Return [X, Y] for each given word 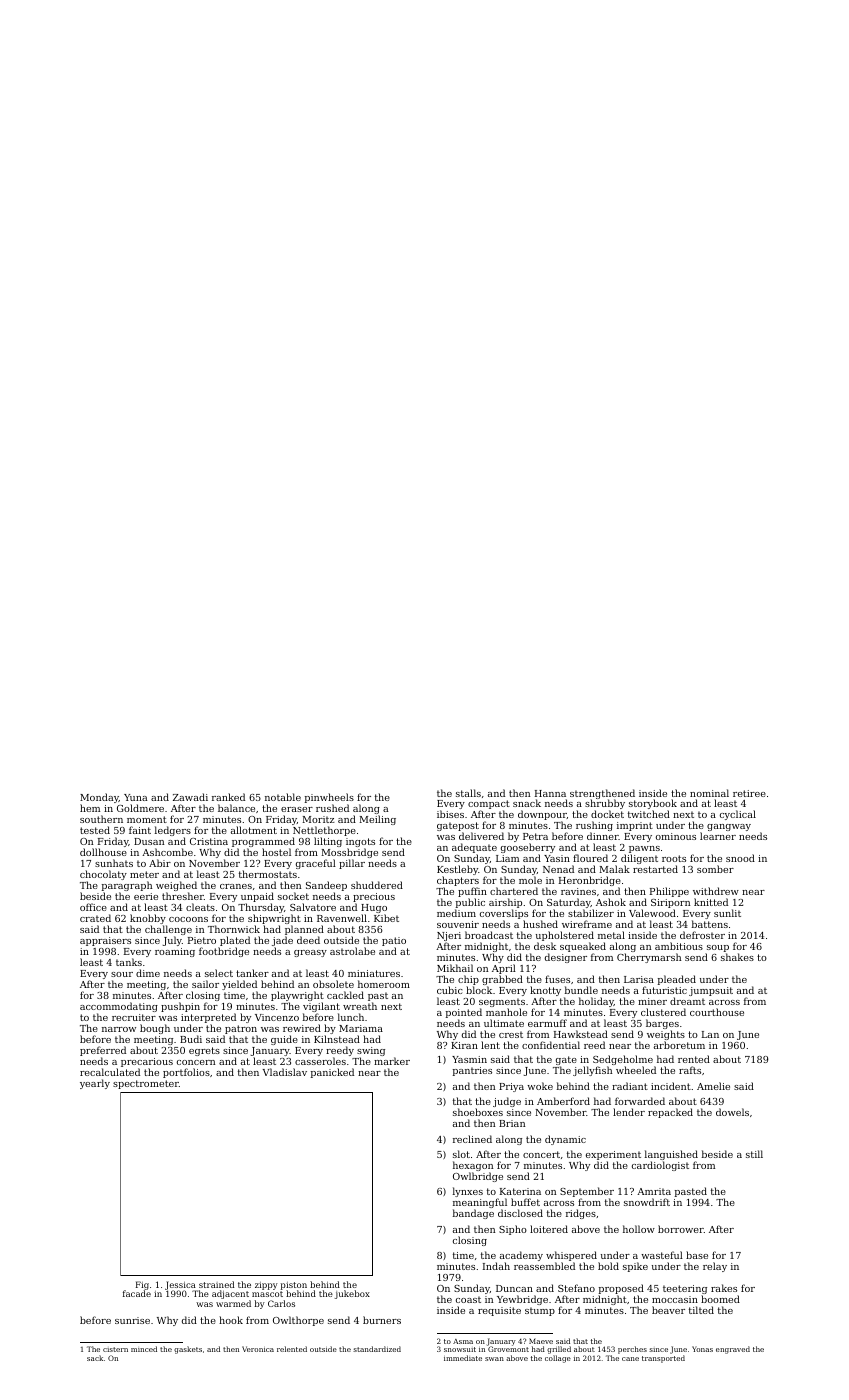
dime [148, 973]
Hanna [550, 793]
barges [662, 1025]
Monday [99, 799]
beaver [668, 1310]
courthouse [717, 1012]
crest [511, 1034]
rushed [332, 808]
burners [382, 1320]
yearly [95, 1084]
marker [392, 1061]
